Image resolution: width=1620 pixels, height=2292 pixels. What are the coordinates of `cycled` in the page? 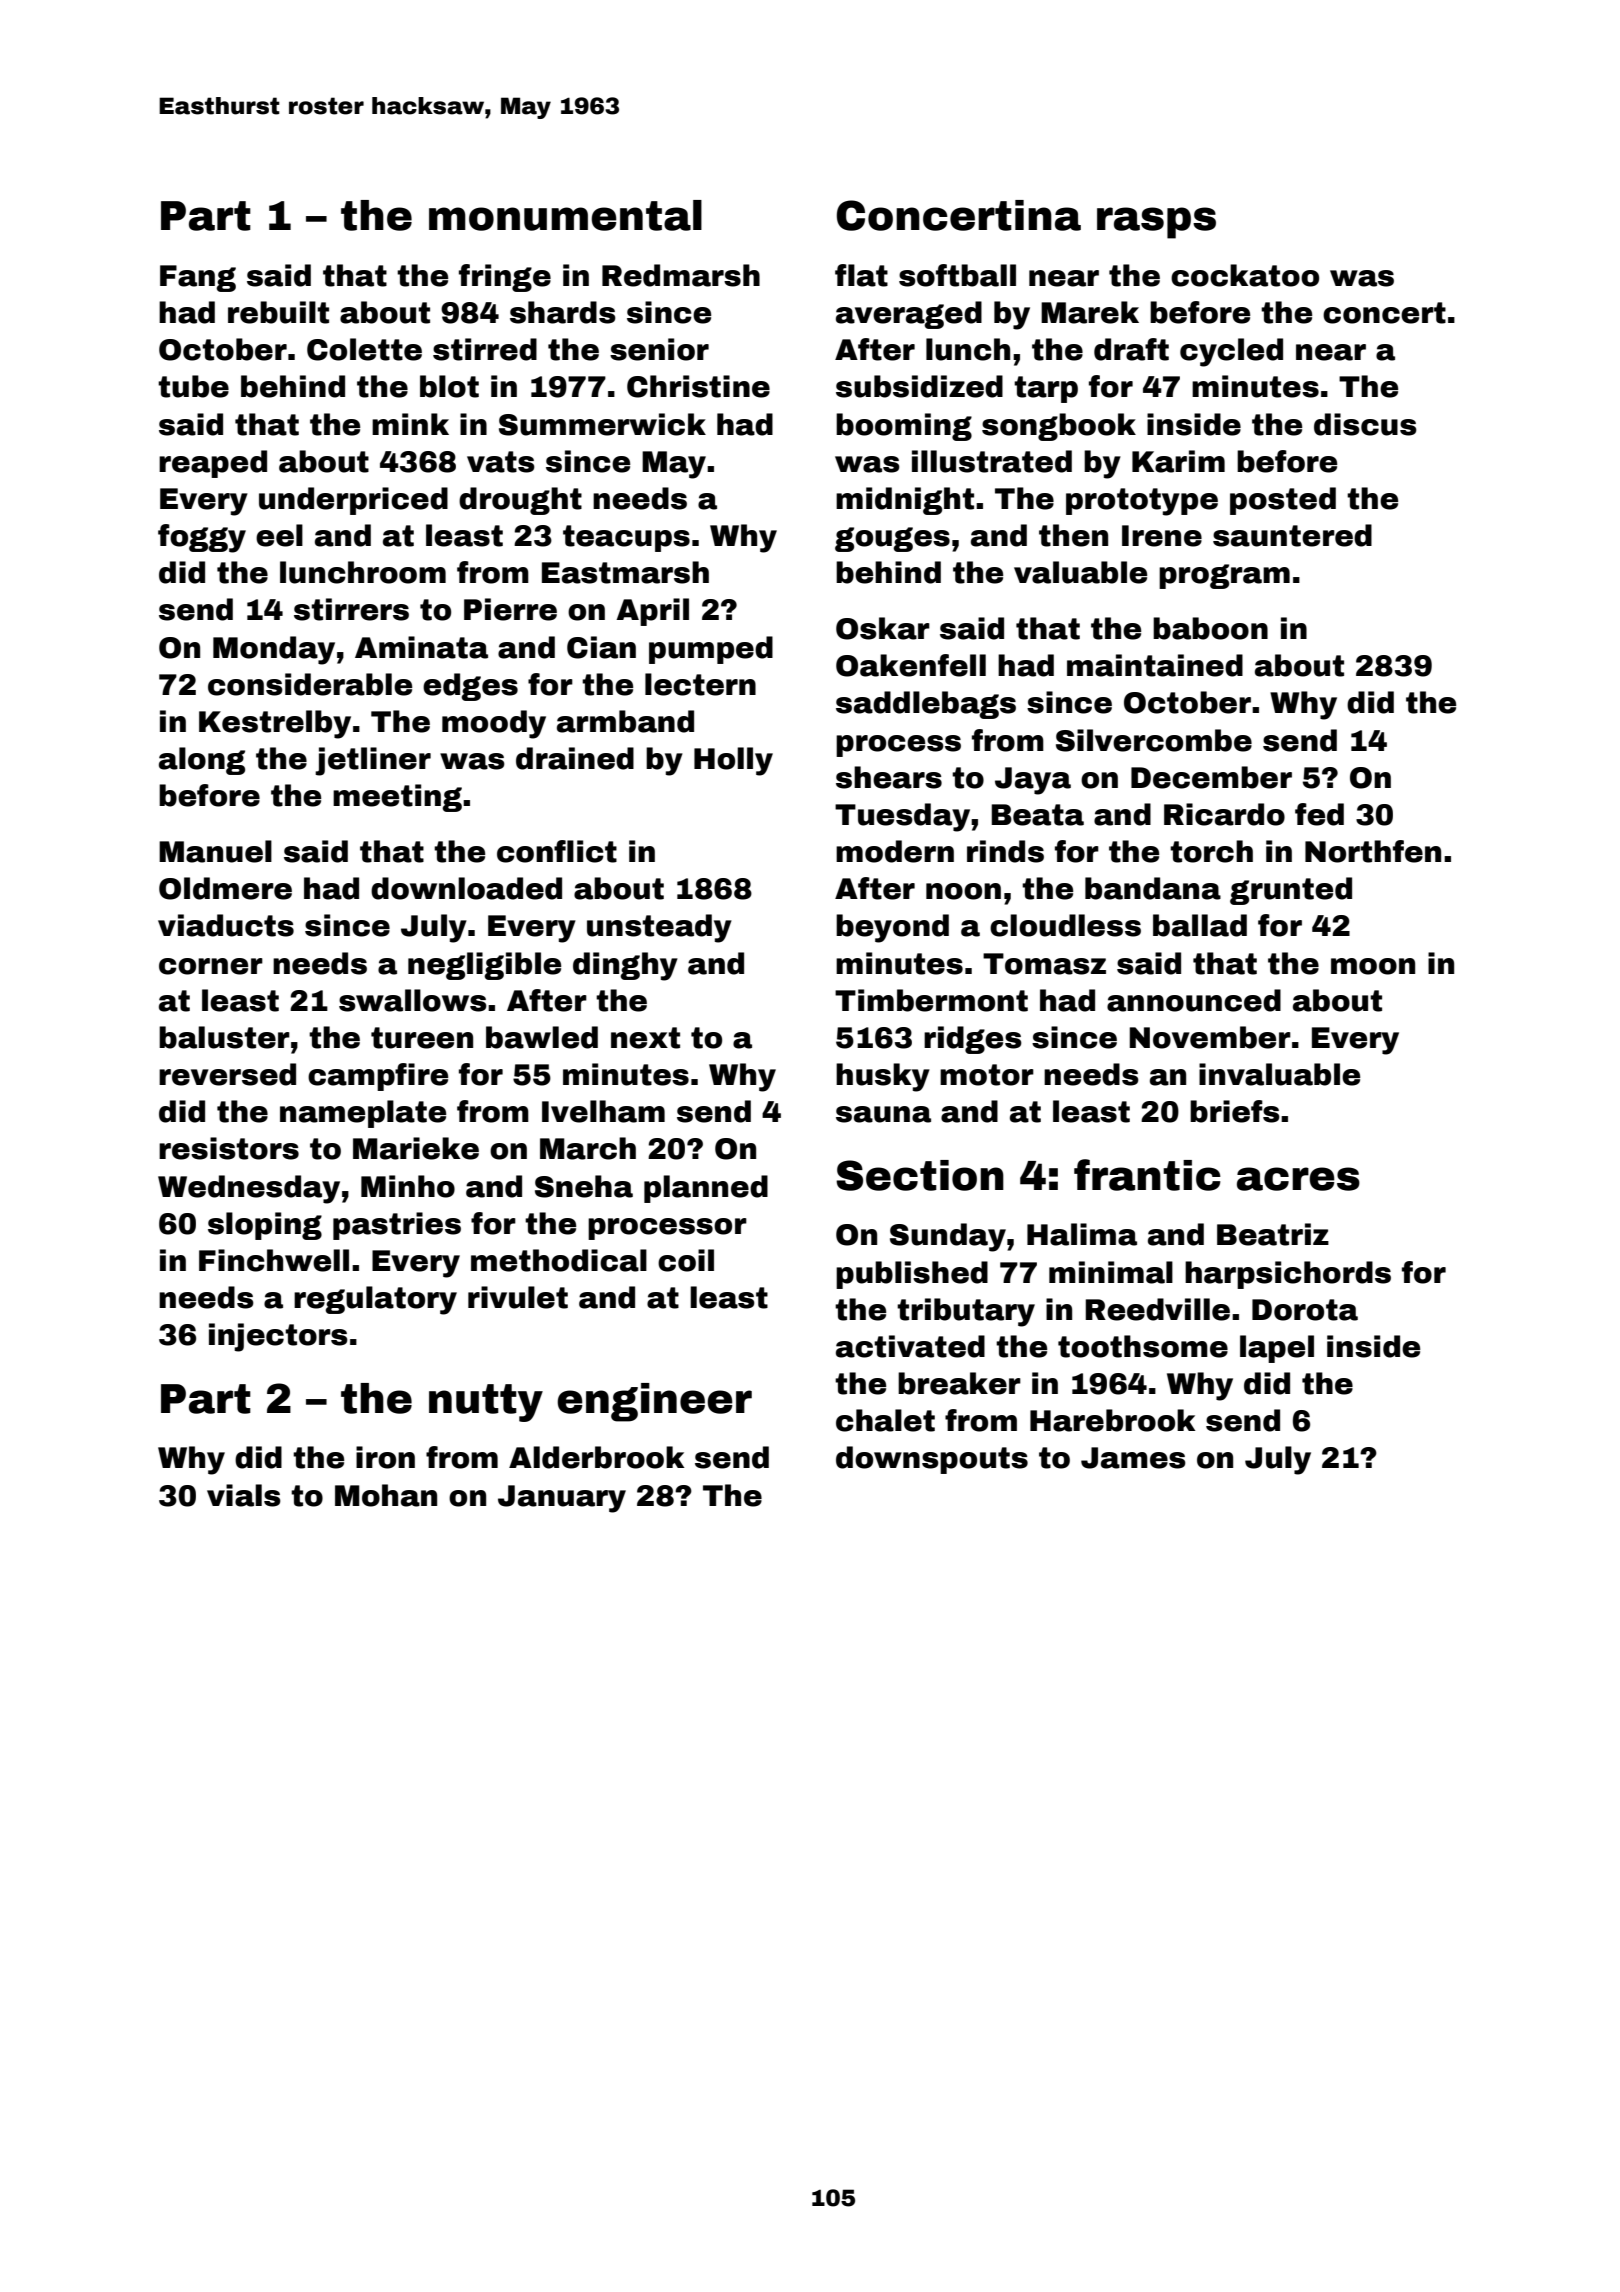 It's located at (1231, 352).
